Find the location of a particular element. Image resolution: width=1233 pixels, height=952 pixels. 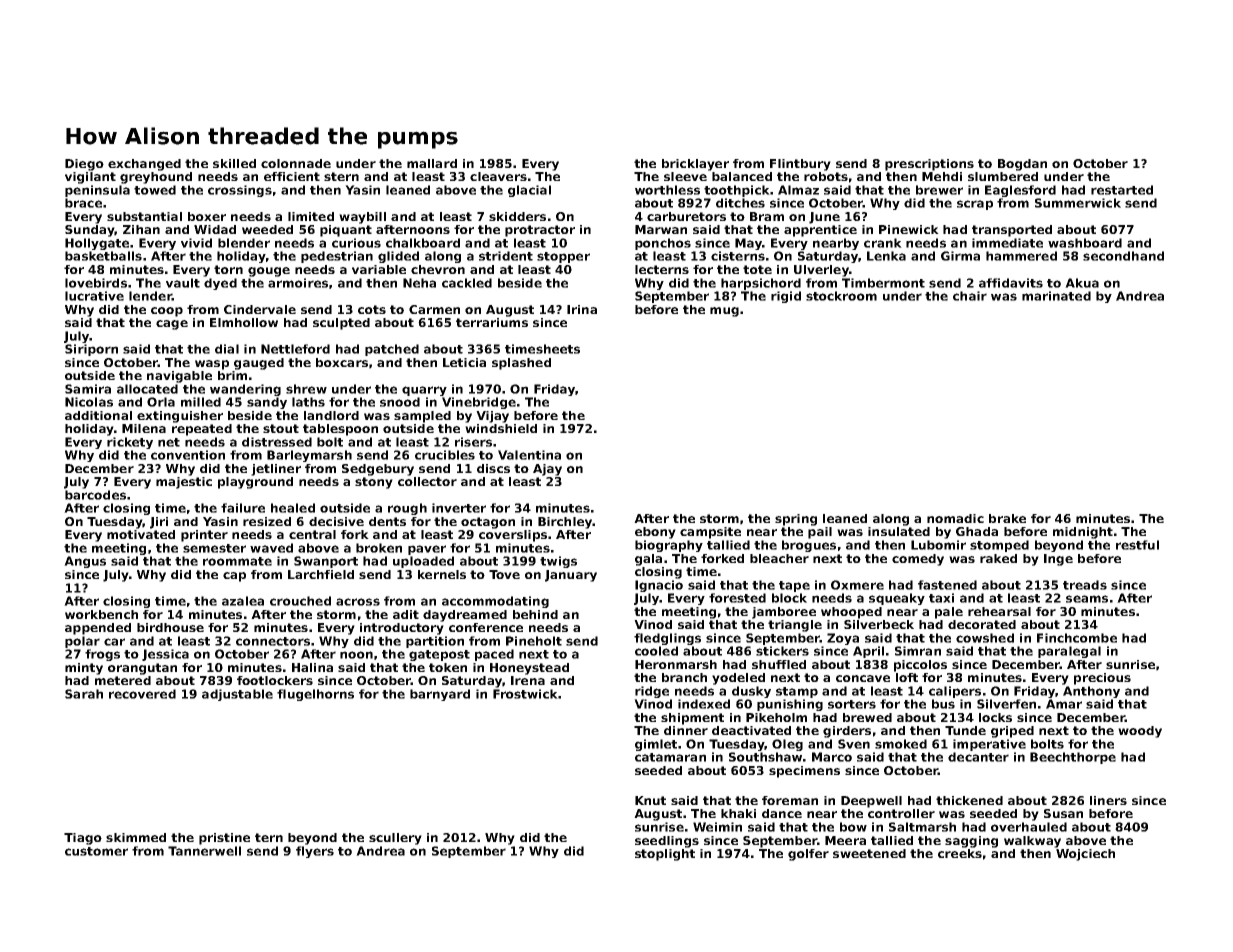

nomadic is located at coordinates (955, 518).
